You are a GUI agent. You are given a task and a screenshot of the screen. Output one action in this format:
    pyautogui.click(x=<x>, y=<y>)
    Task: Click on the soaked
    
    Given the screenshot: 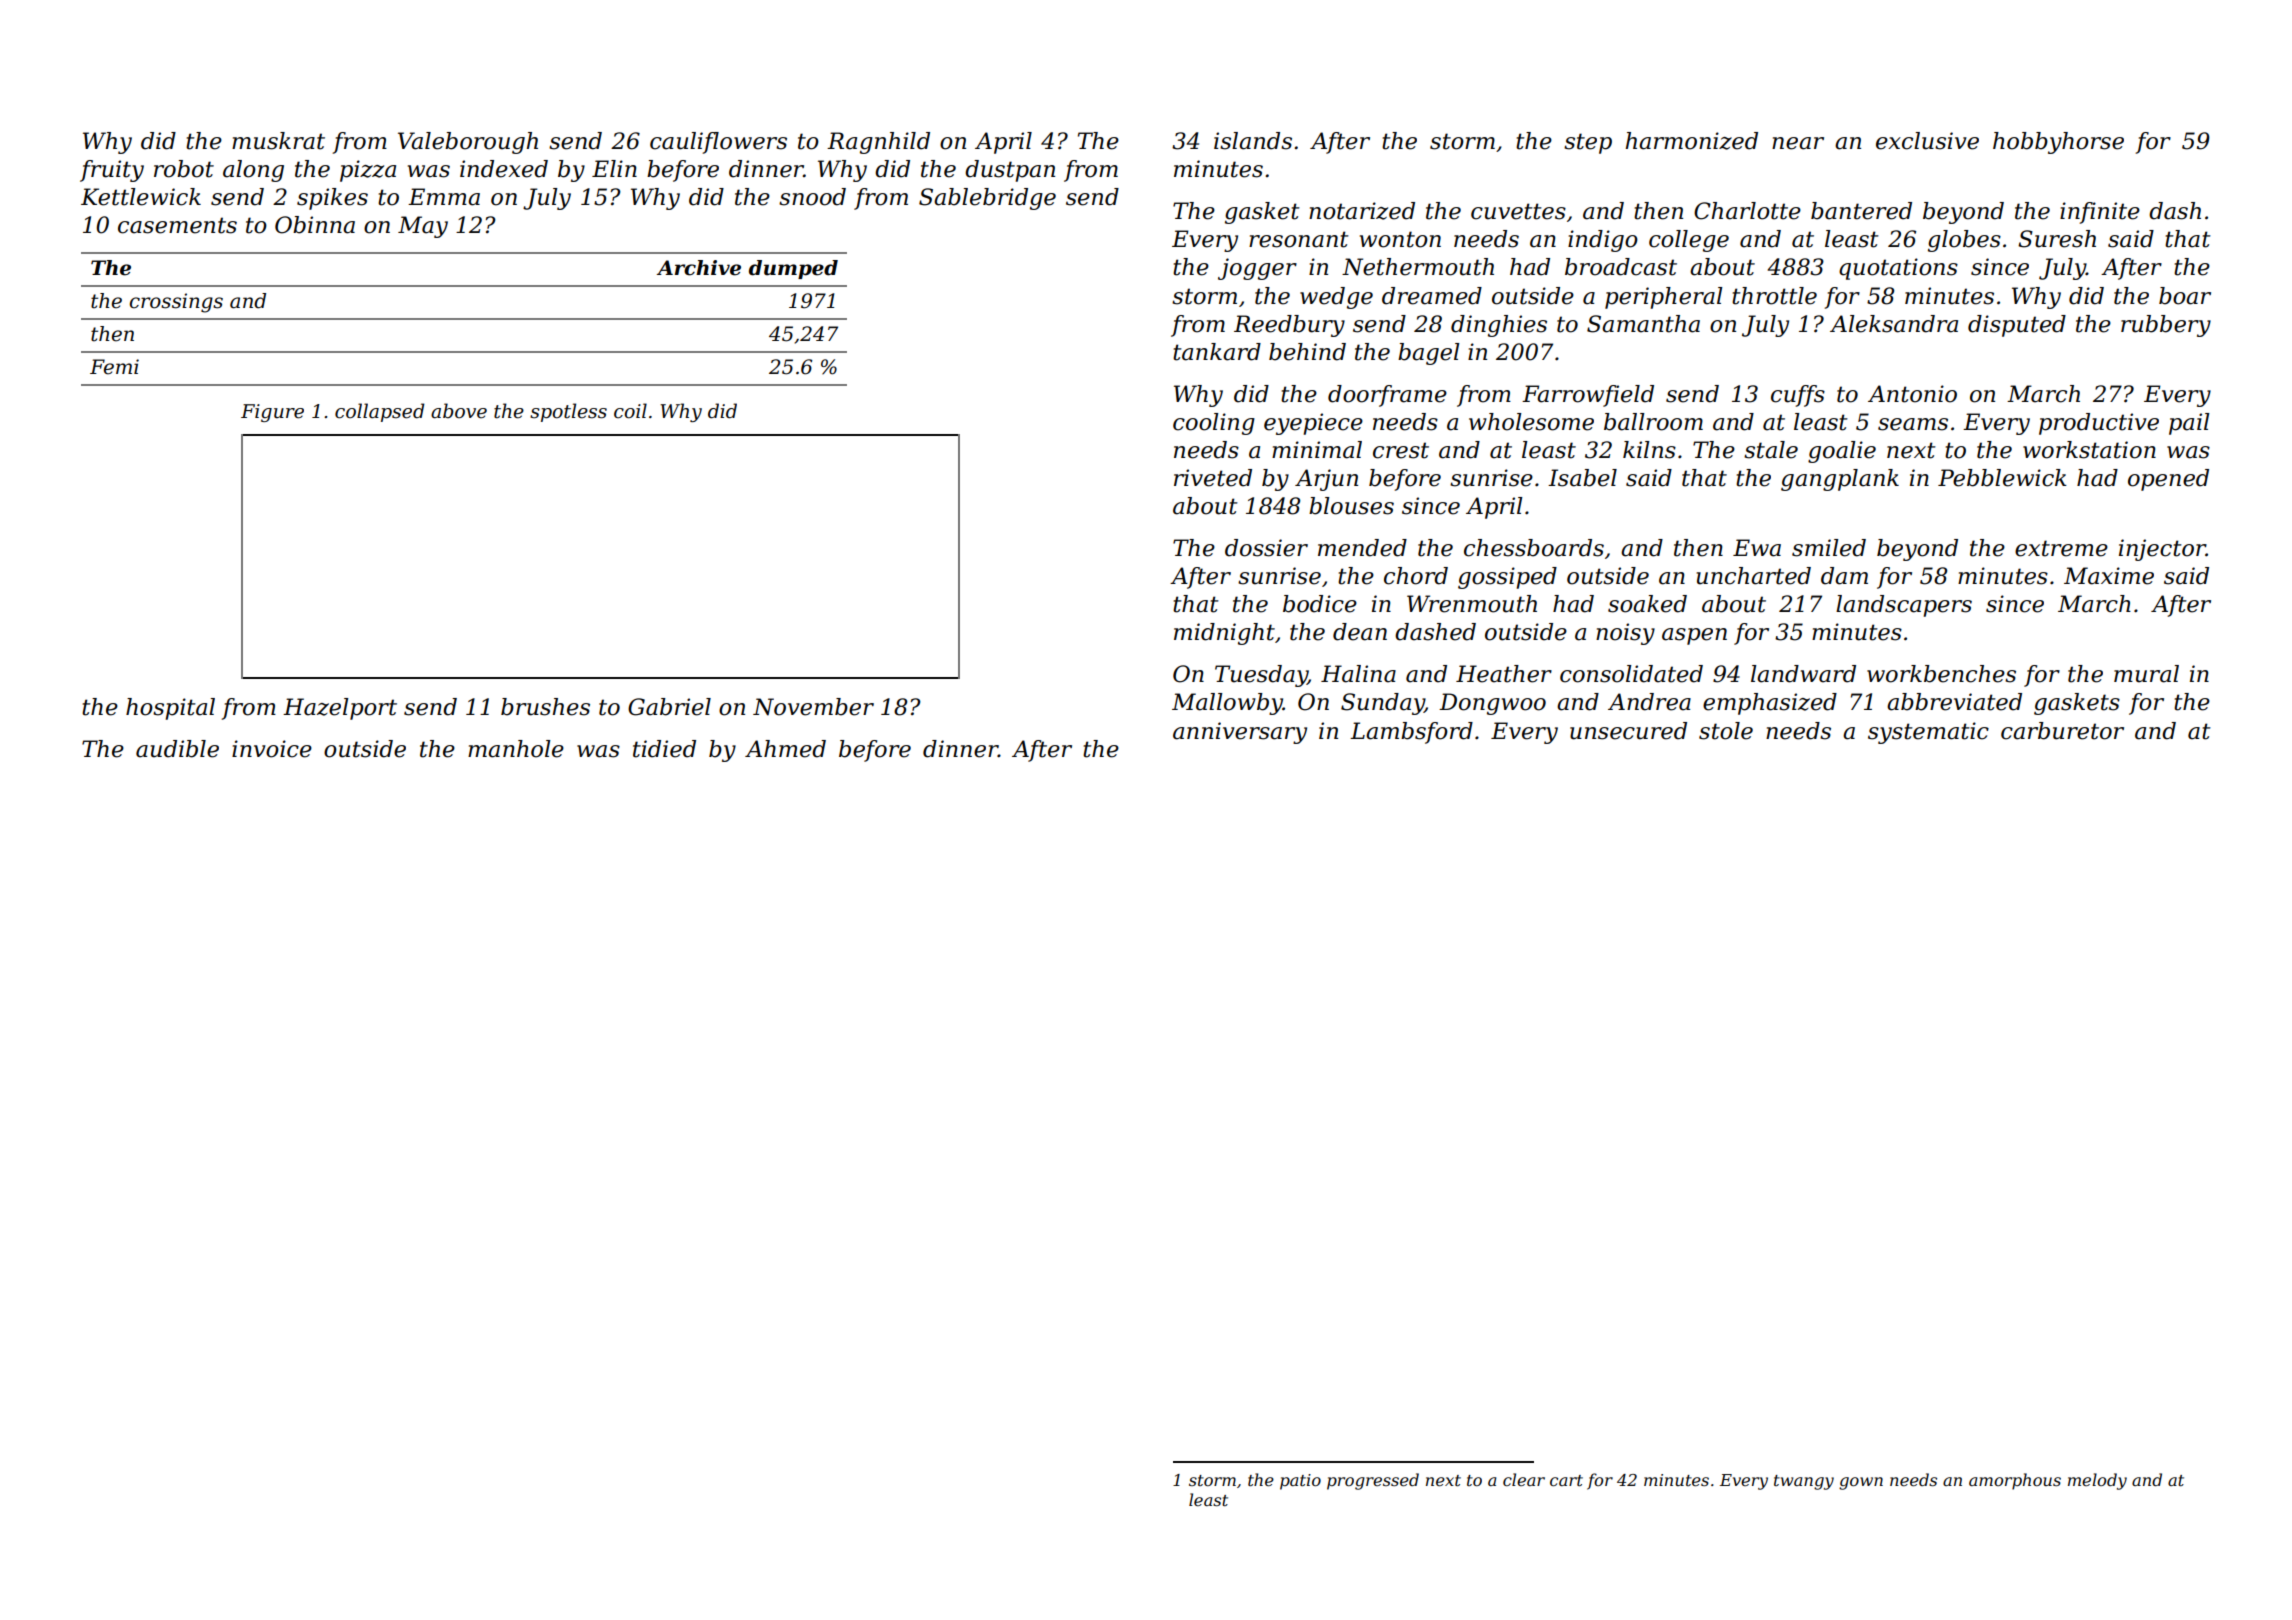 What is the action you would take?
    pyautogui.click(x=1647, y=604)
